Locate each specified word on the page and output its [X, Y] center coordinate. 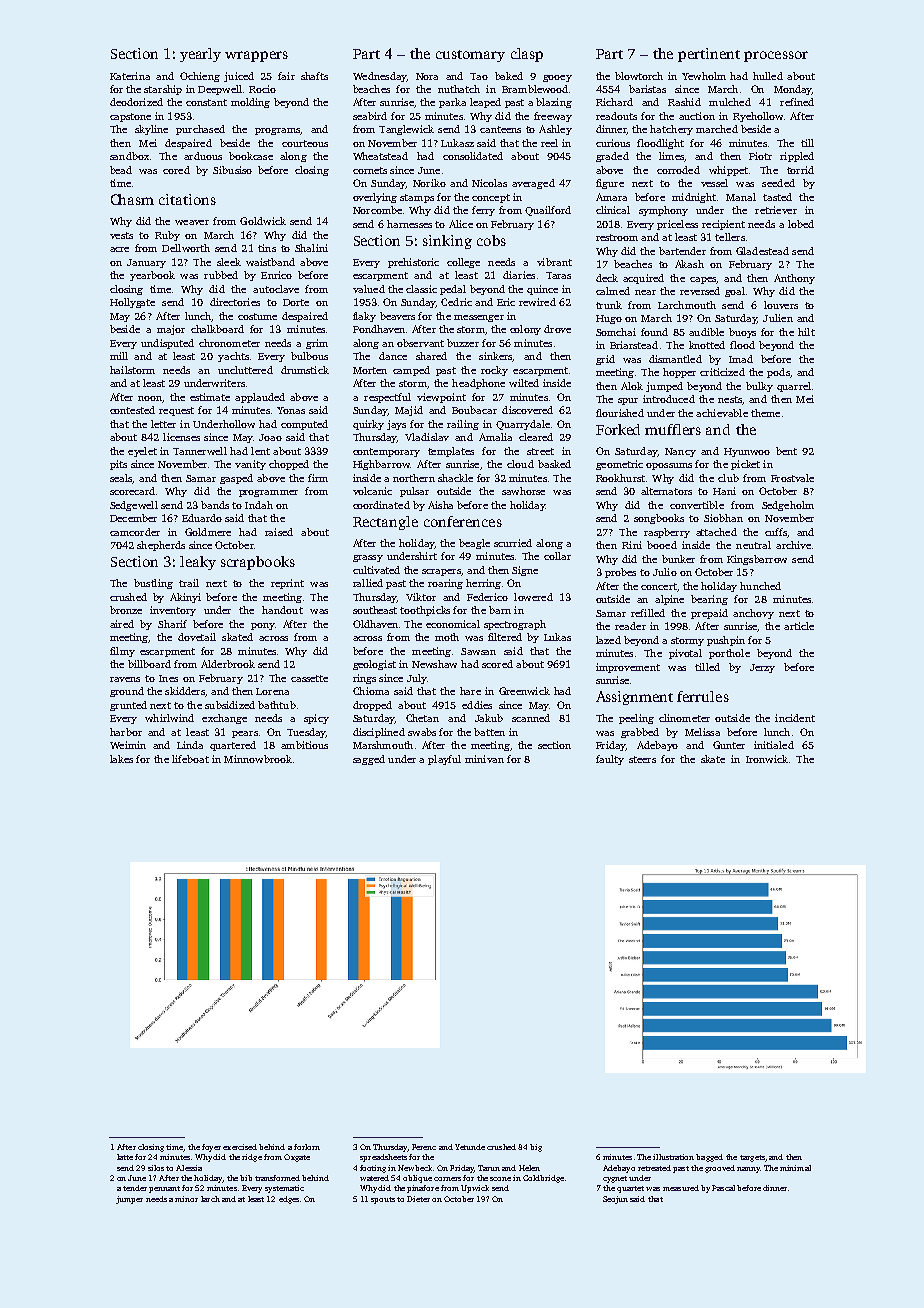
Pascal [723, 1188]
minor [186, 1199]
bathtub [277, 705]
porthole [729, 654]
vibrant [554, 262]
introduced [669, 399]
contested [132, 410]
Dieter [418, 1199]
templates [451, 452]
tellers [730, 237]
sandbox [129, 156]
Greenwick [524, 691]
